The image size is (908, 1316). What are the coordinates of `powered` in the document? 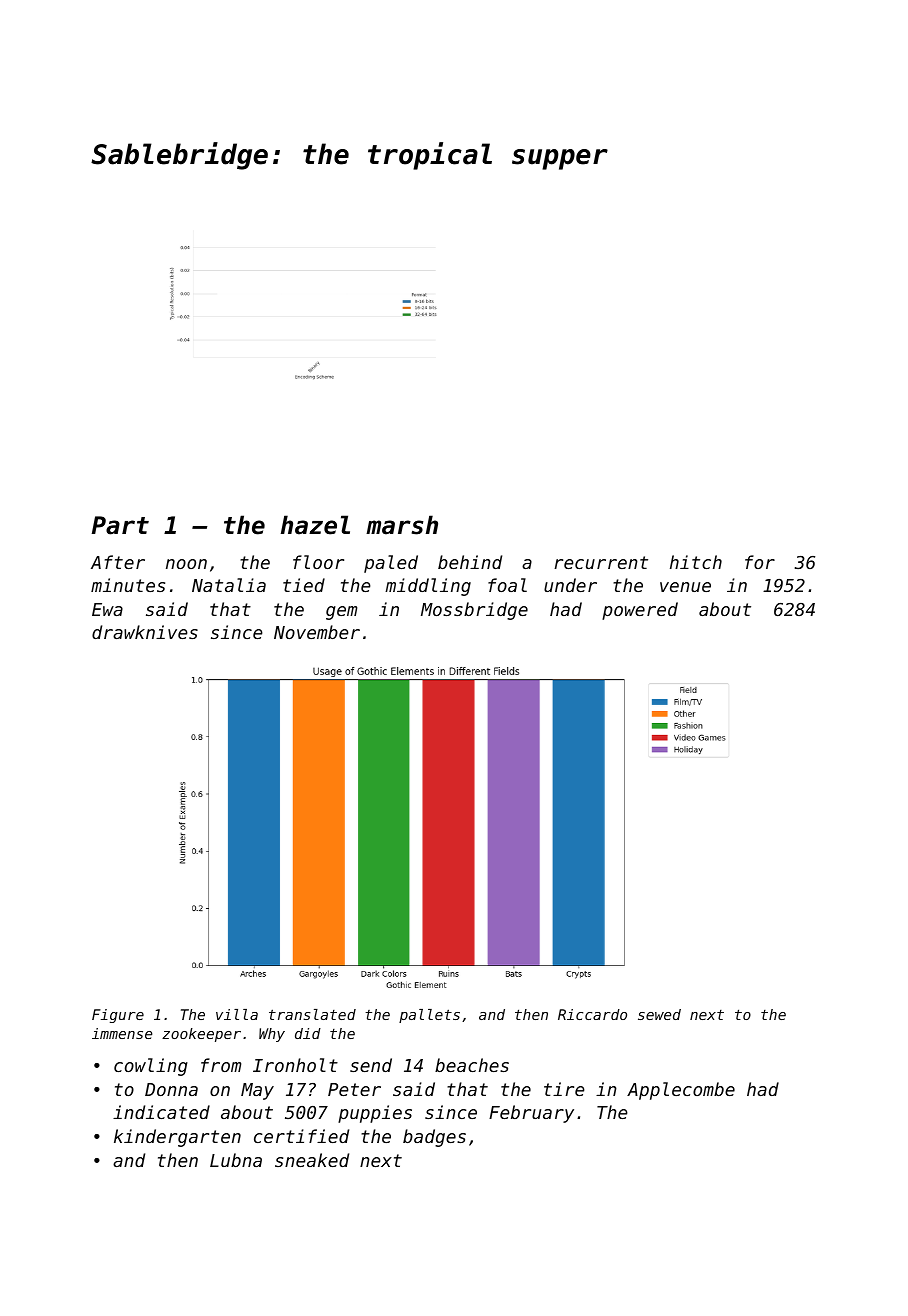 It's located at (640, 611).
